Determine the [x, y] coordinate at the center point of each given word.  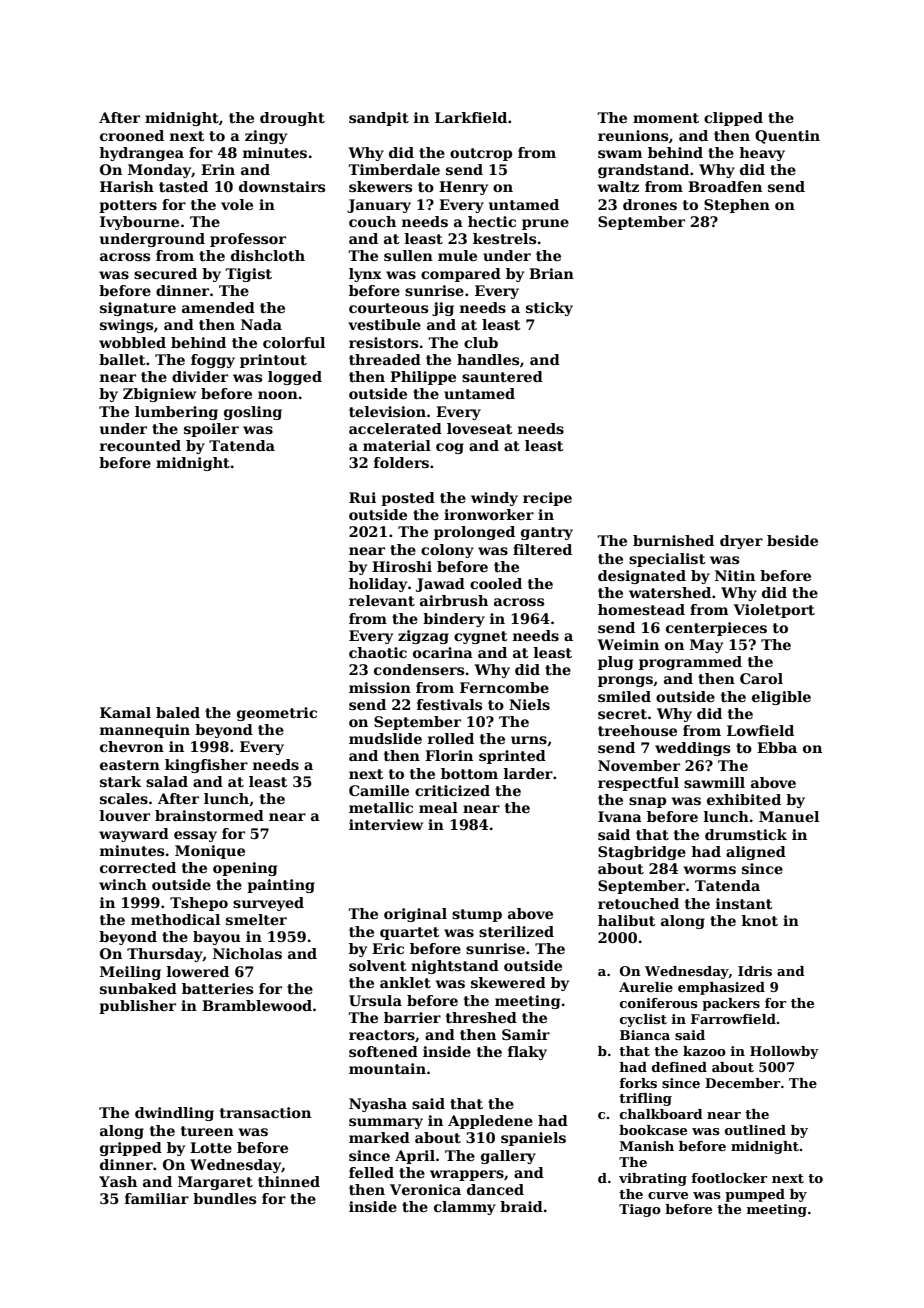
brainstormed [209, 815]
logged [295, 378]
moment [666, 118]
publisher [137, 1007]
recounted [140, 445]
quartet [410, 933]
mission [380, 687]
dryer [741, 542]
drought [292, 119]
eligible [781, 698]
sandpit [379, 119]
